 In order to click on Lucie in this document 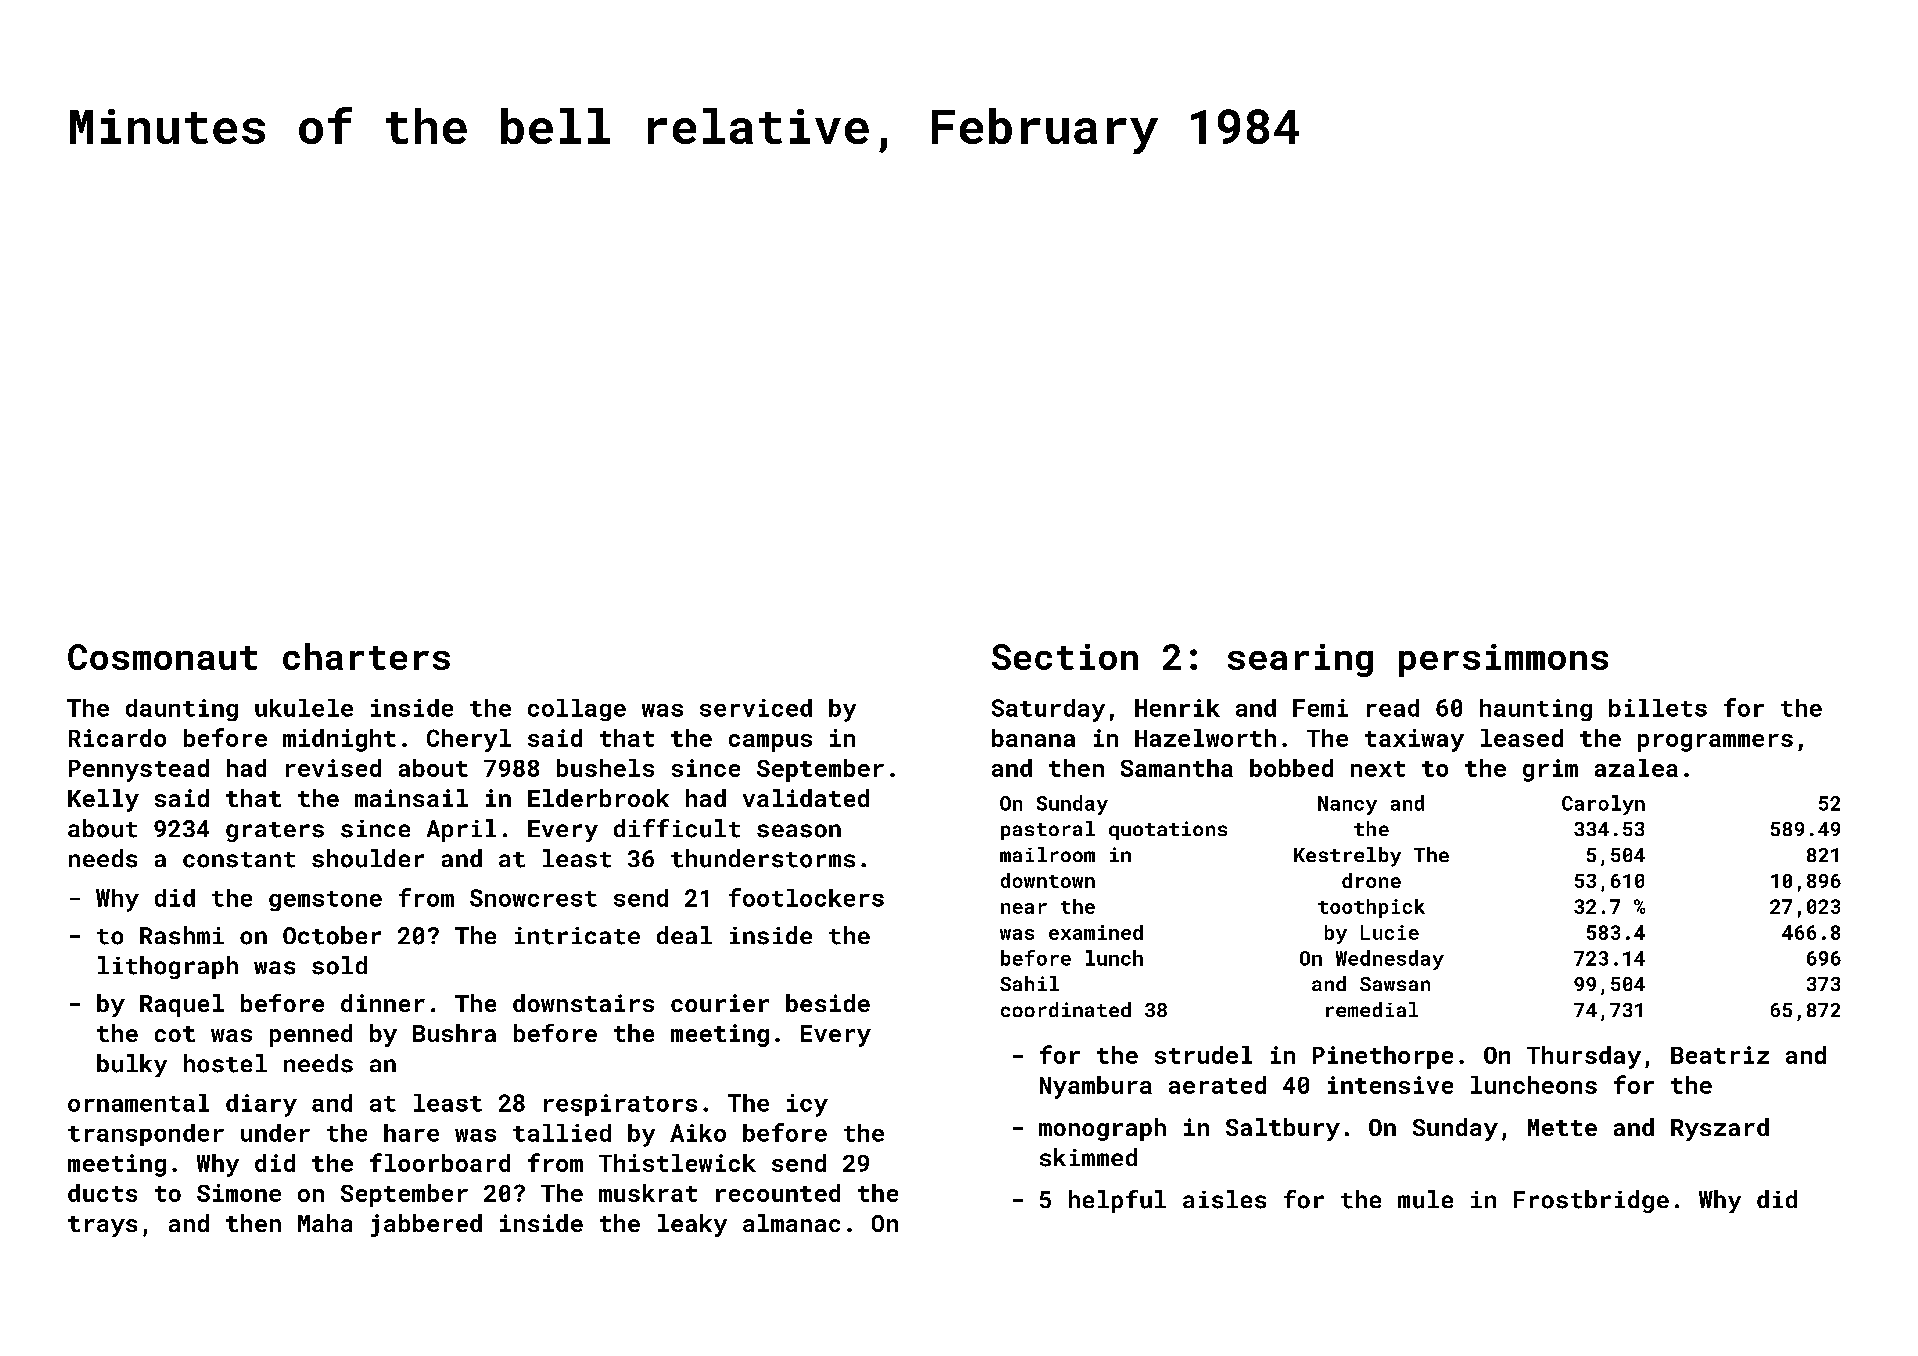, I will do `click(1390, 932)`.
